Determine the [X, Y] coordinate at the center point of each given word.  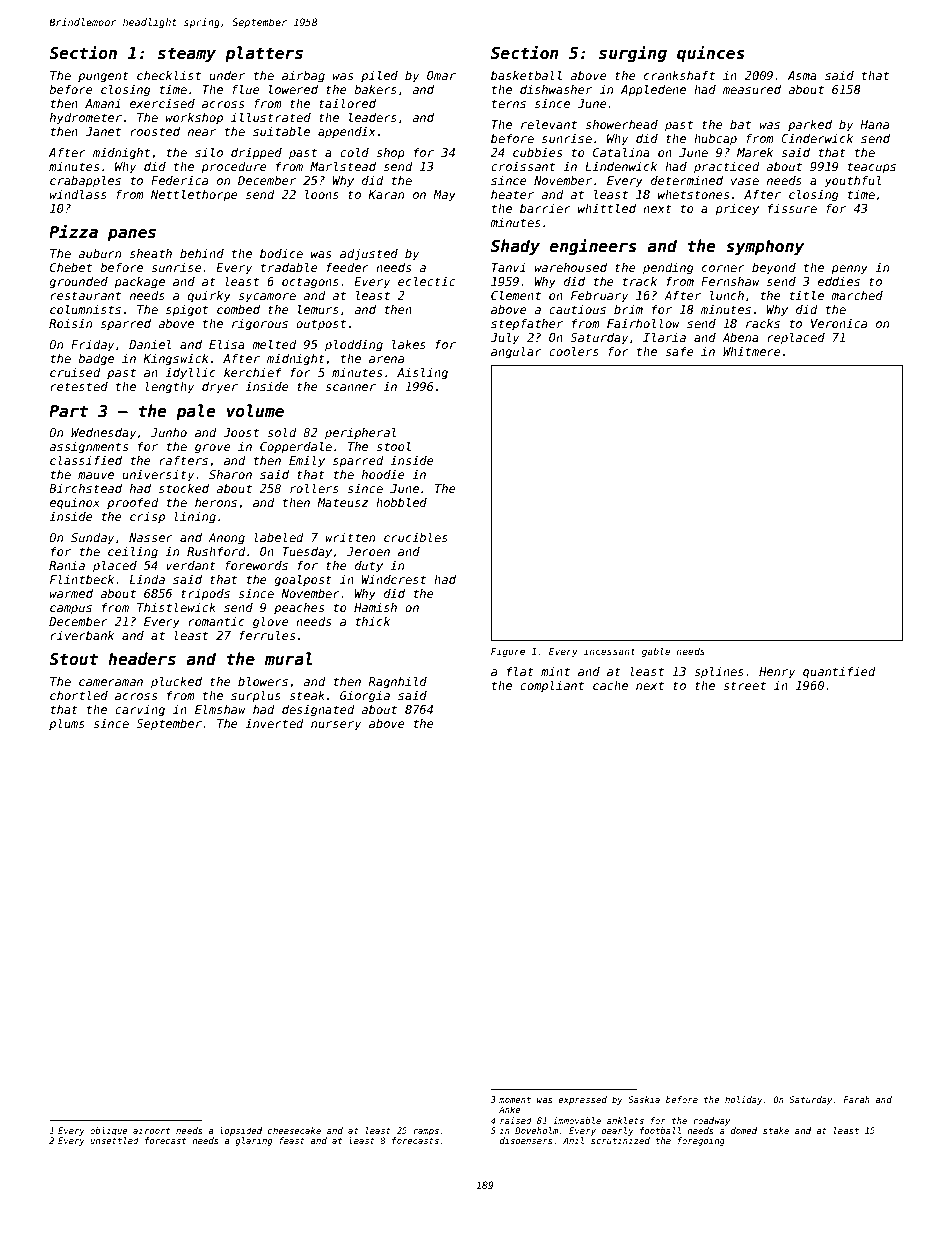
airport [151, 1131]
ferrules [267, 635]
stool [393, 446]
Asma [802, 75]
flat [520, 671]
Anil [573, 1140]
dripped [256, 154]
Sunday [93, 539]
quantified [839, 672]
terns [509, 103]
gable [656, 652]
